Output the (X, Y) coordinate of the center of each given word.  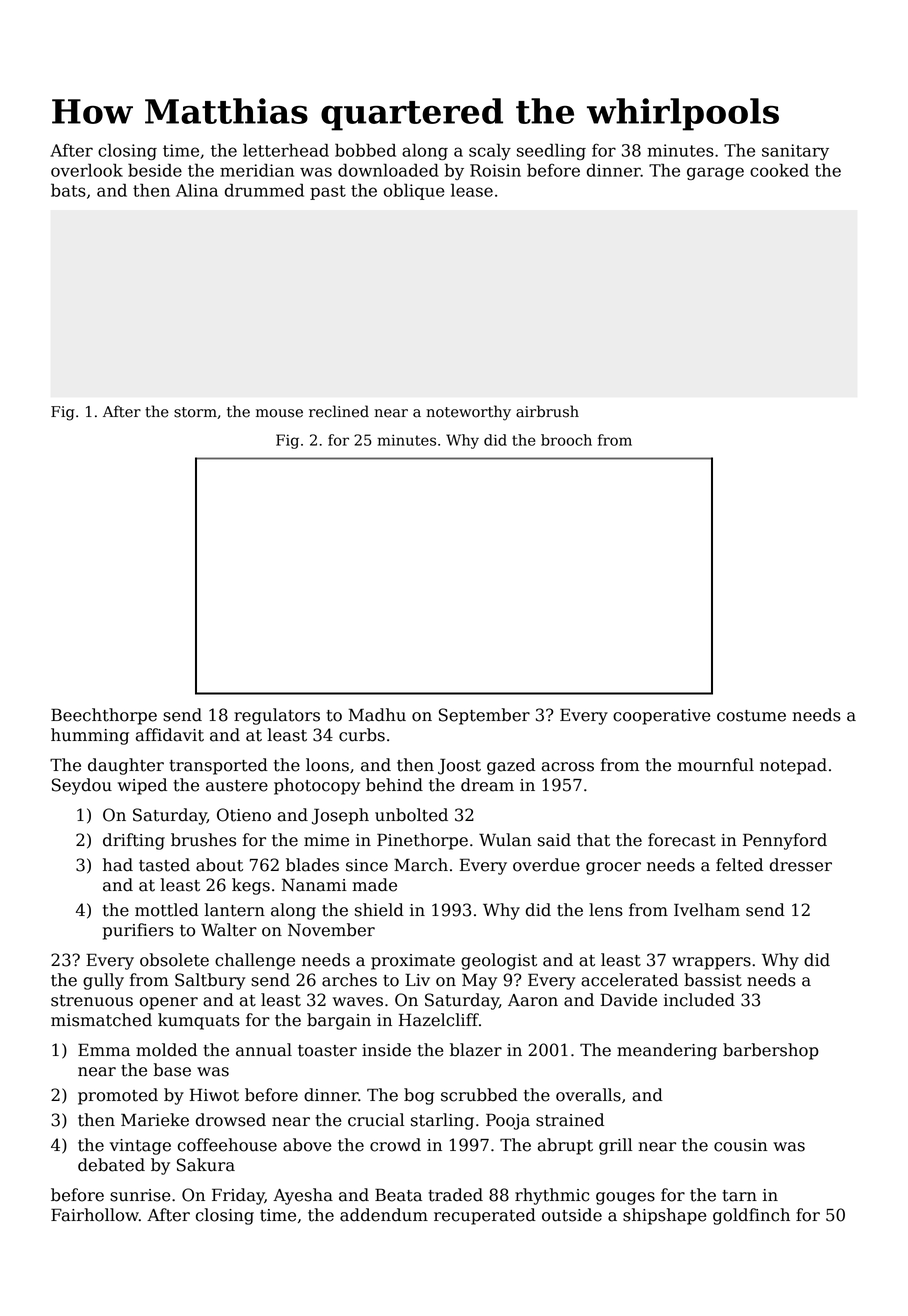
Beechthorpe (104, 716)
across (568, 767)
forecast (682, 840)
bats (68, 190)
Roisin (495, 170)
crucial (376, 1120)
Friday (238, 1196)
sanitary (795, 152)
